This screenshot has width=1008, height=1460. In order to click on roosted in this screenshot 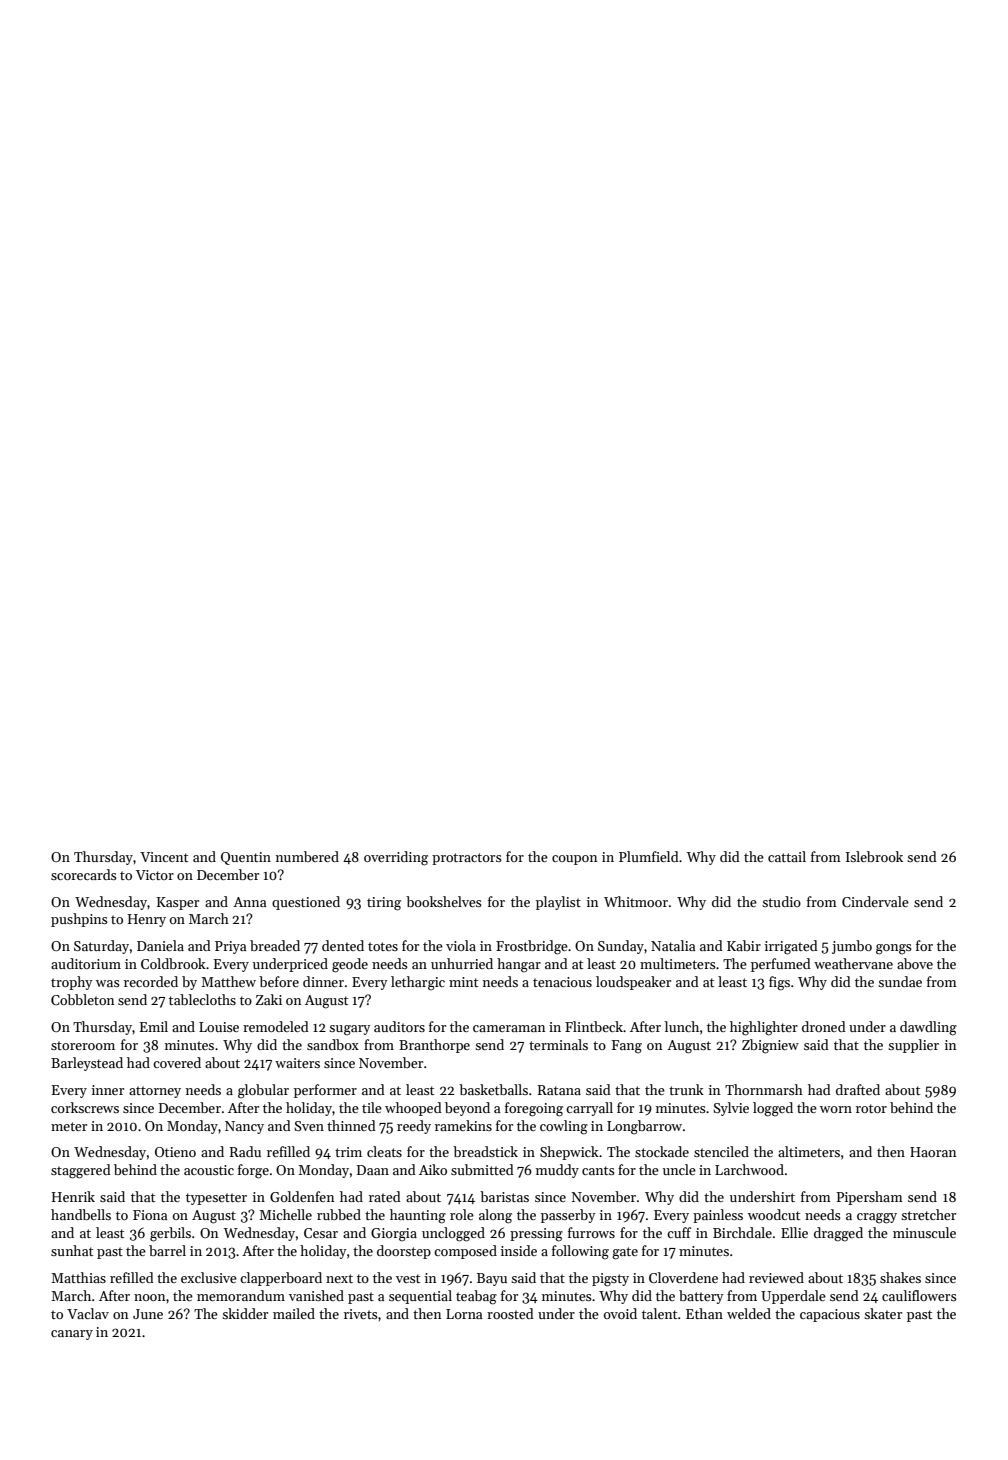, I will do `click(510, 1313)`.
